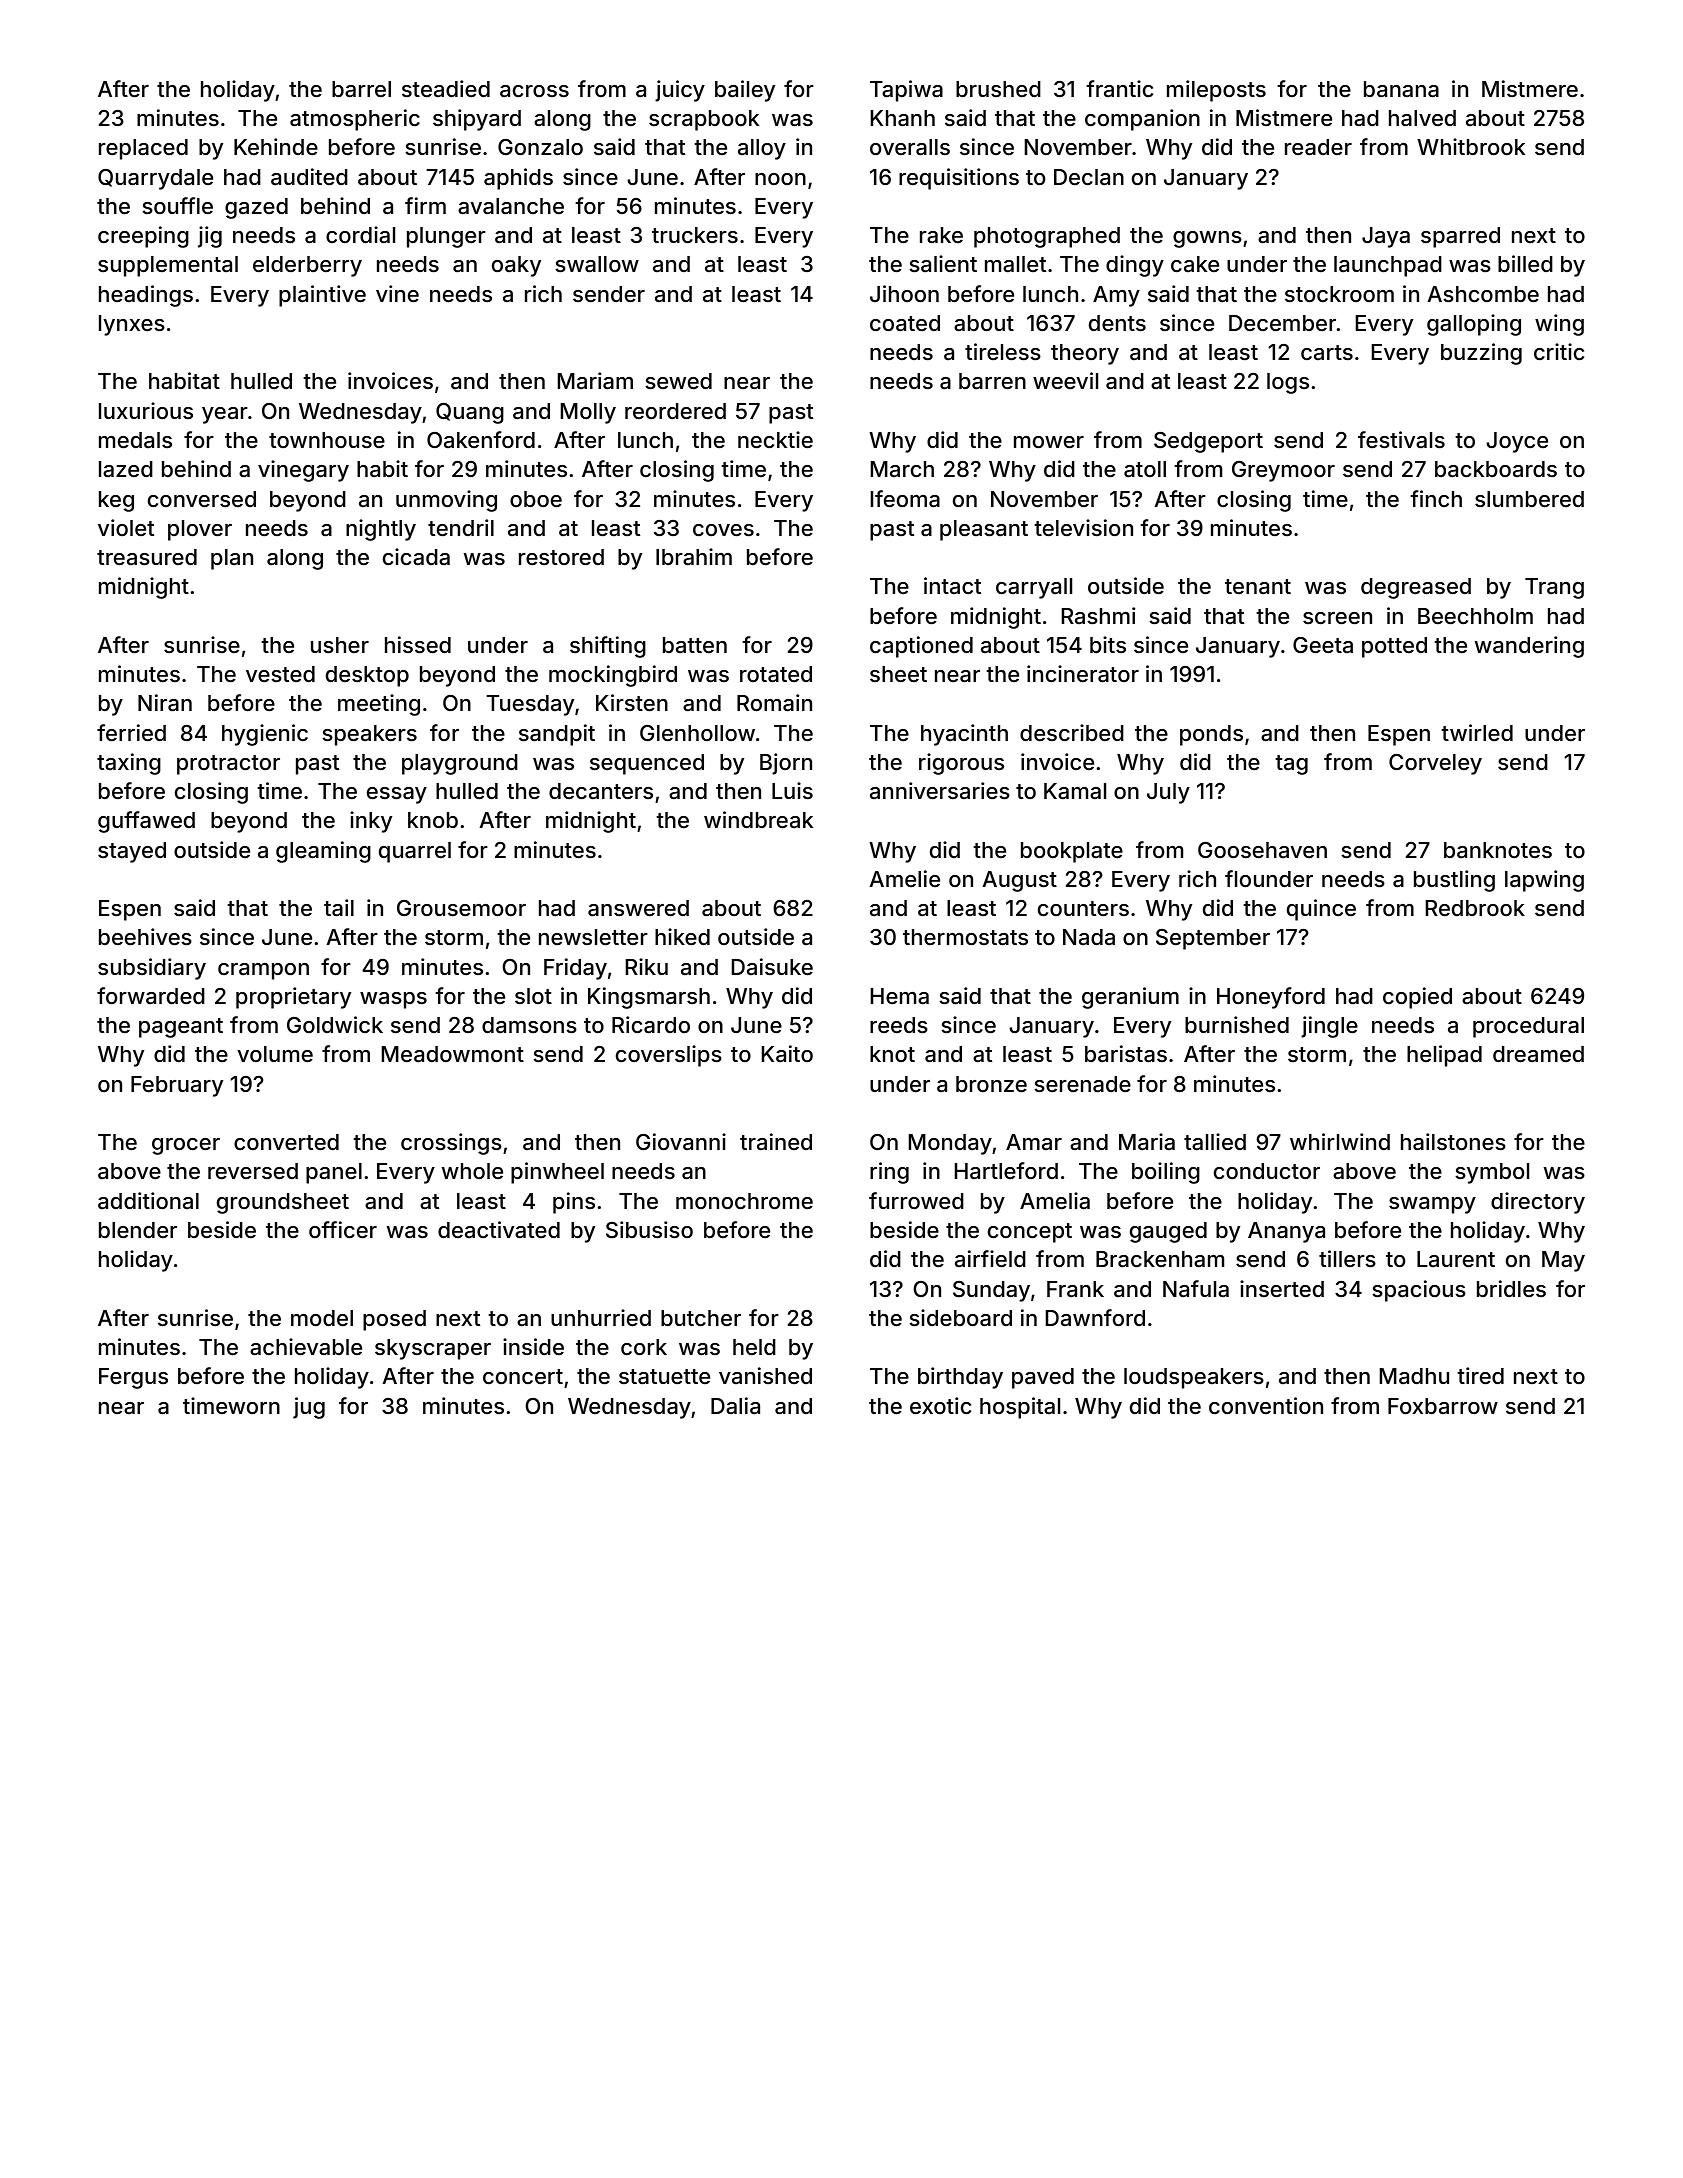 The image size is (1683, 2178). What do you see at coordinates (228, 765) in the document?
I see `protractor` at bounding box center [228, 765].
